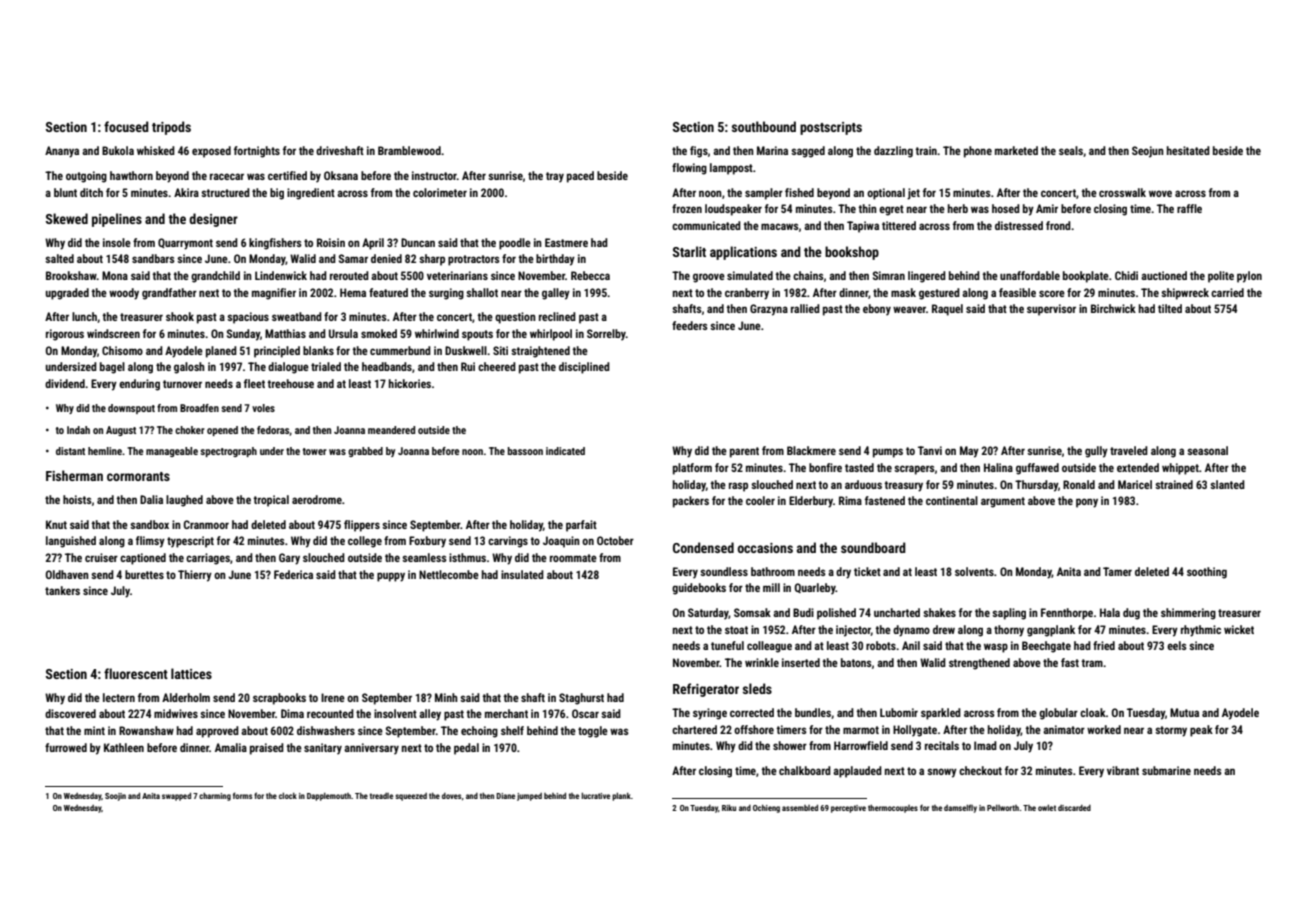 The width and height of the screenshot is (1308, 924). Describe the element at coordinates (505, 796) in the screenshot. I see `Diane` at that location.
